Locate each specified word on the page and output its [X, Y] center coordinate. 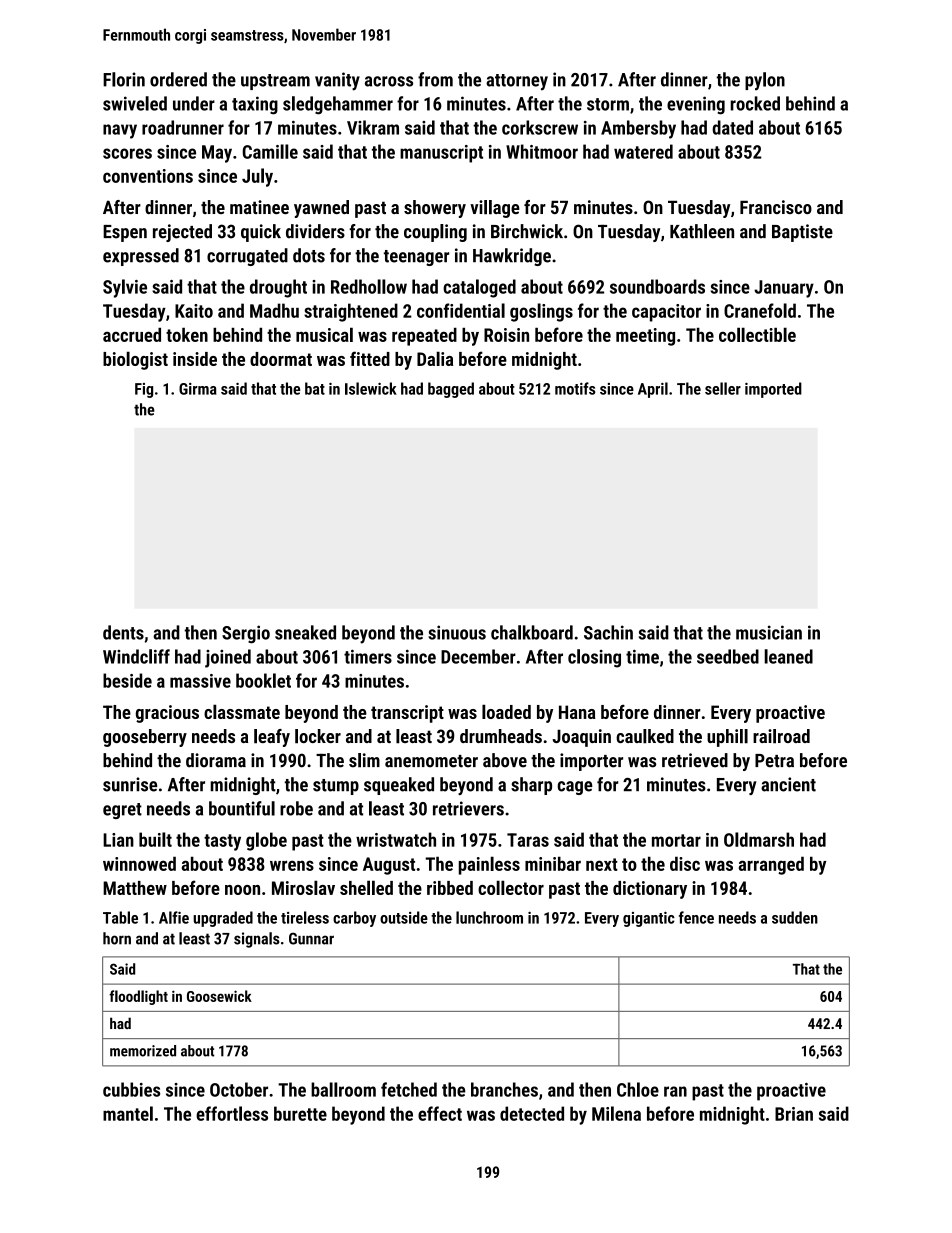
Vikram [373, 127]
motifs [575, 388]
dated [732, 127]
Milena [616, 1113]
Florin [124, 79]
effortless [232, 1113]
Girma [198, 389]
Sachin [608, 632]
